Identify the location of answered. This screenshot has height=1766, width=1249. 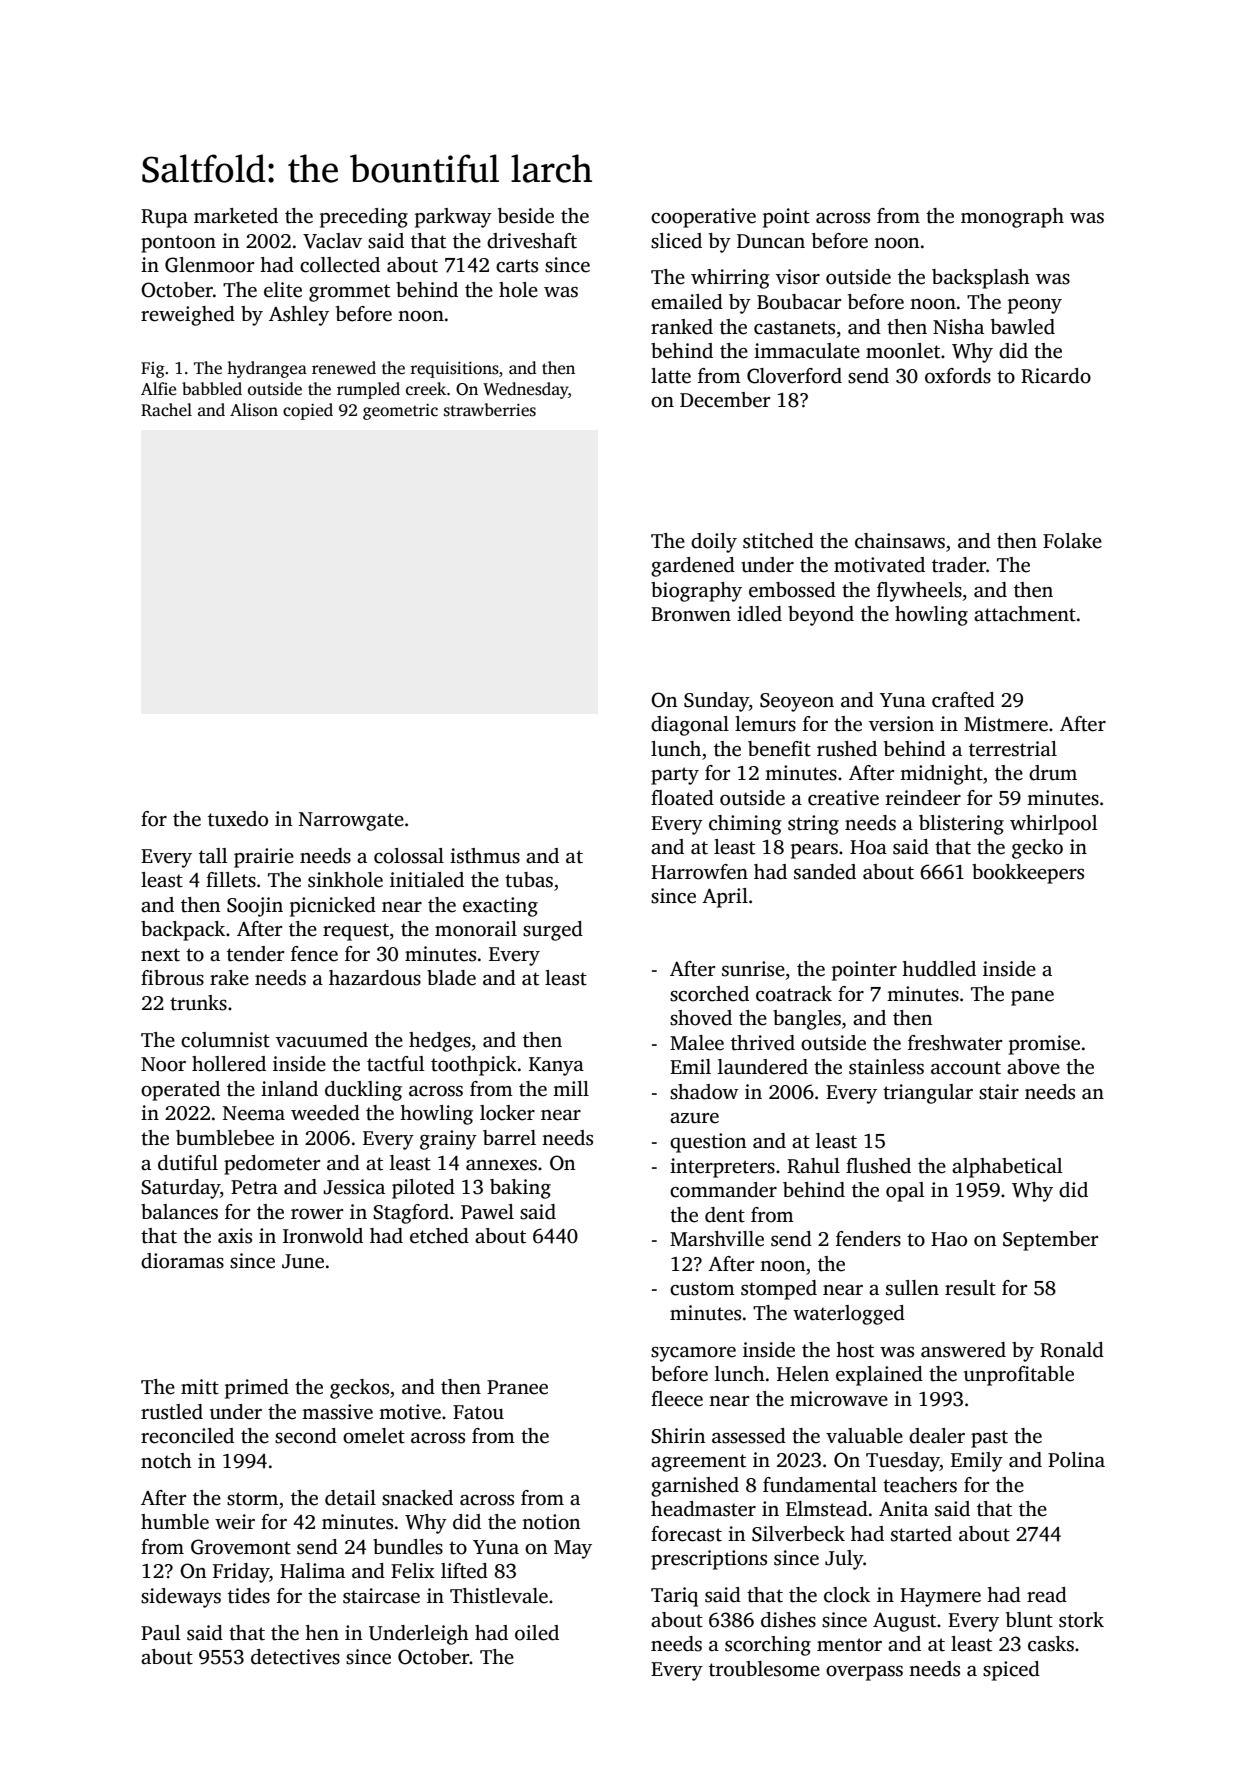
(963, 1350).
